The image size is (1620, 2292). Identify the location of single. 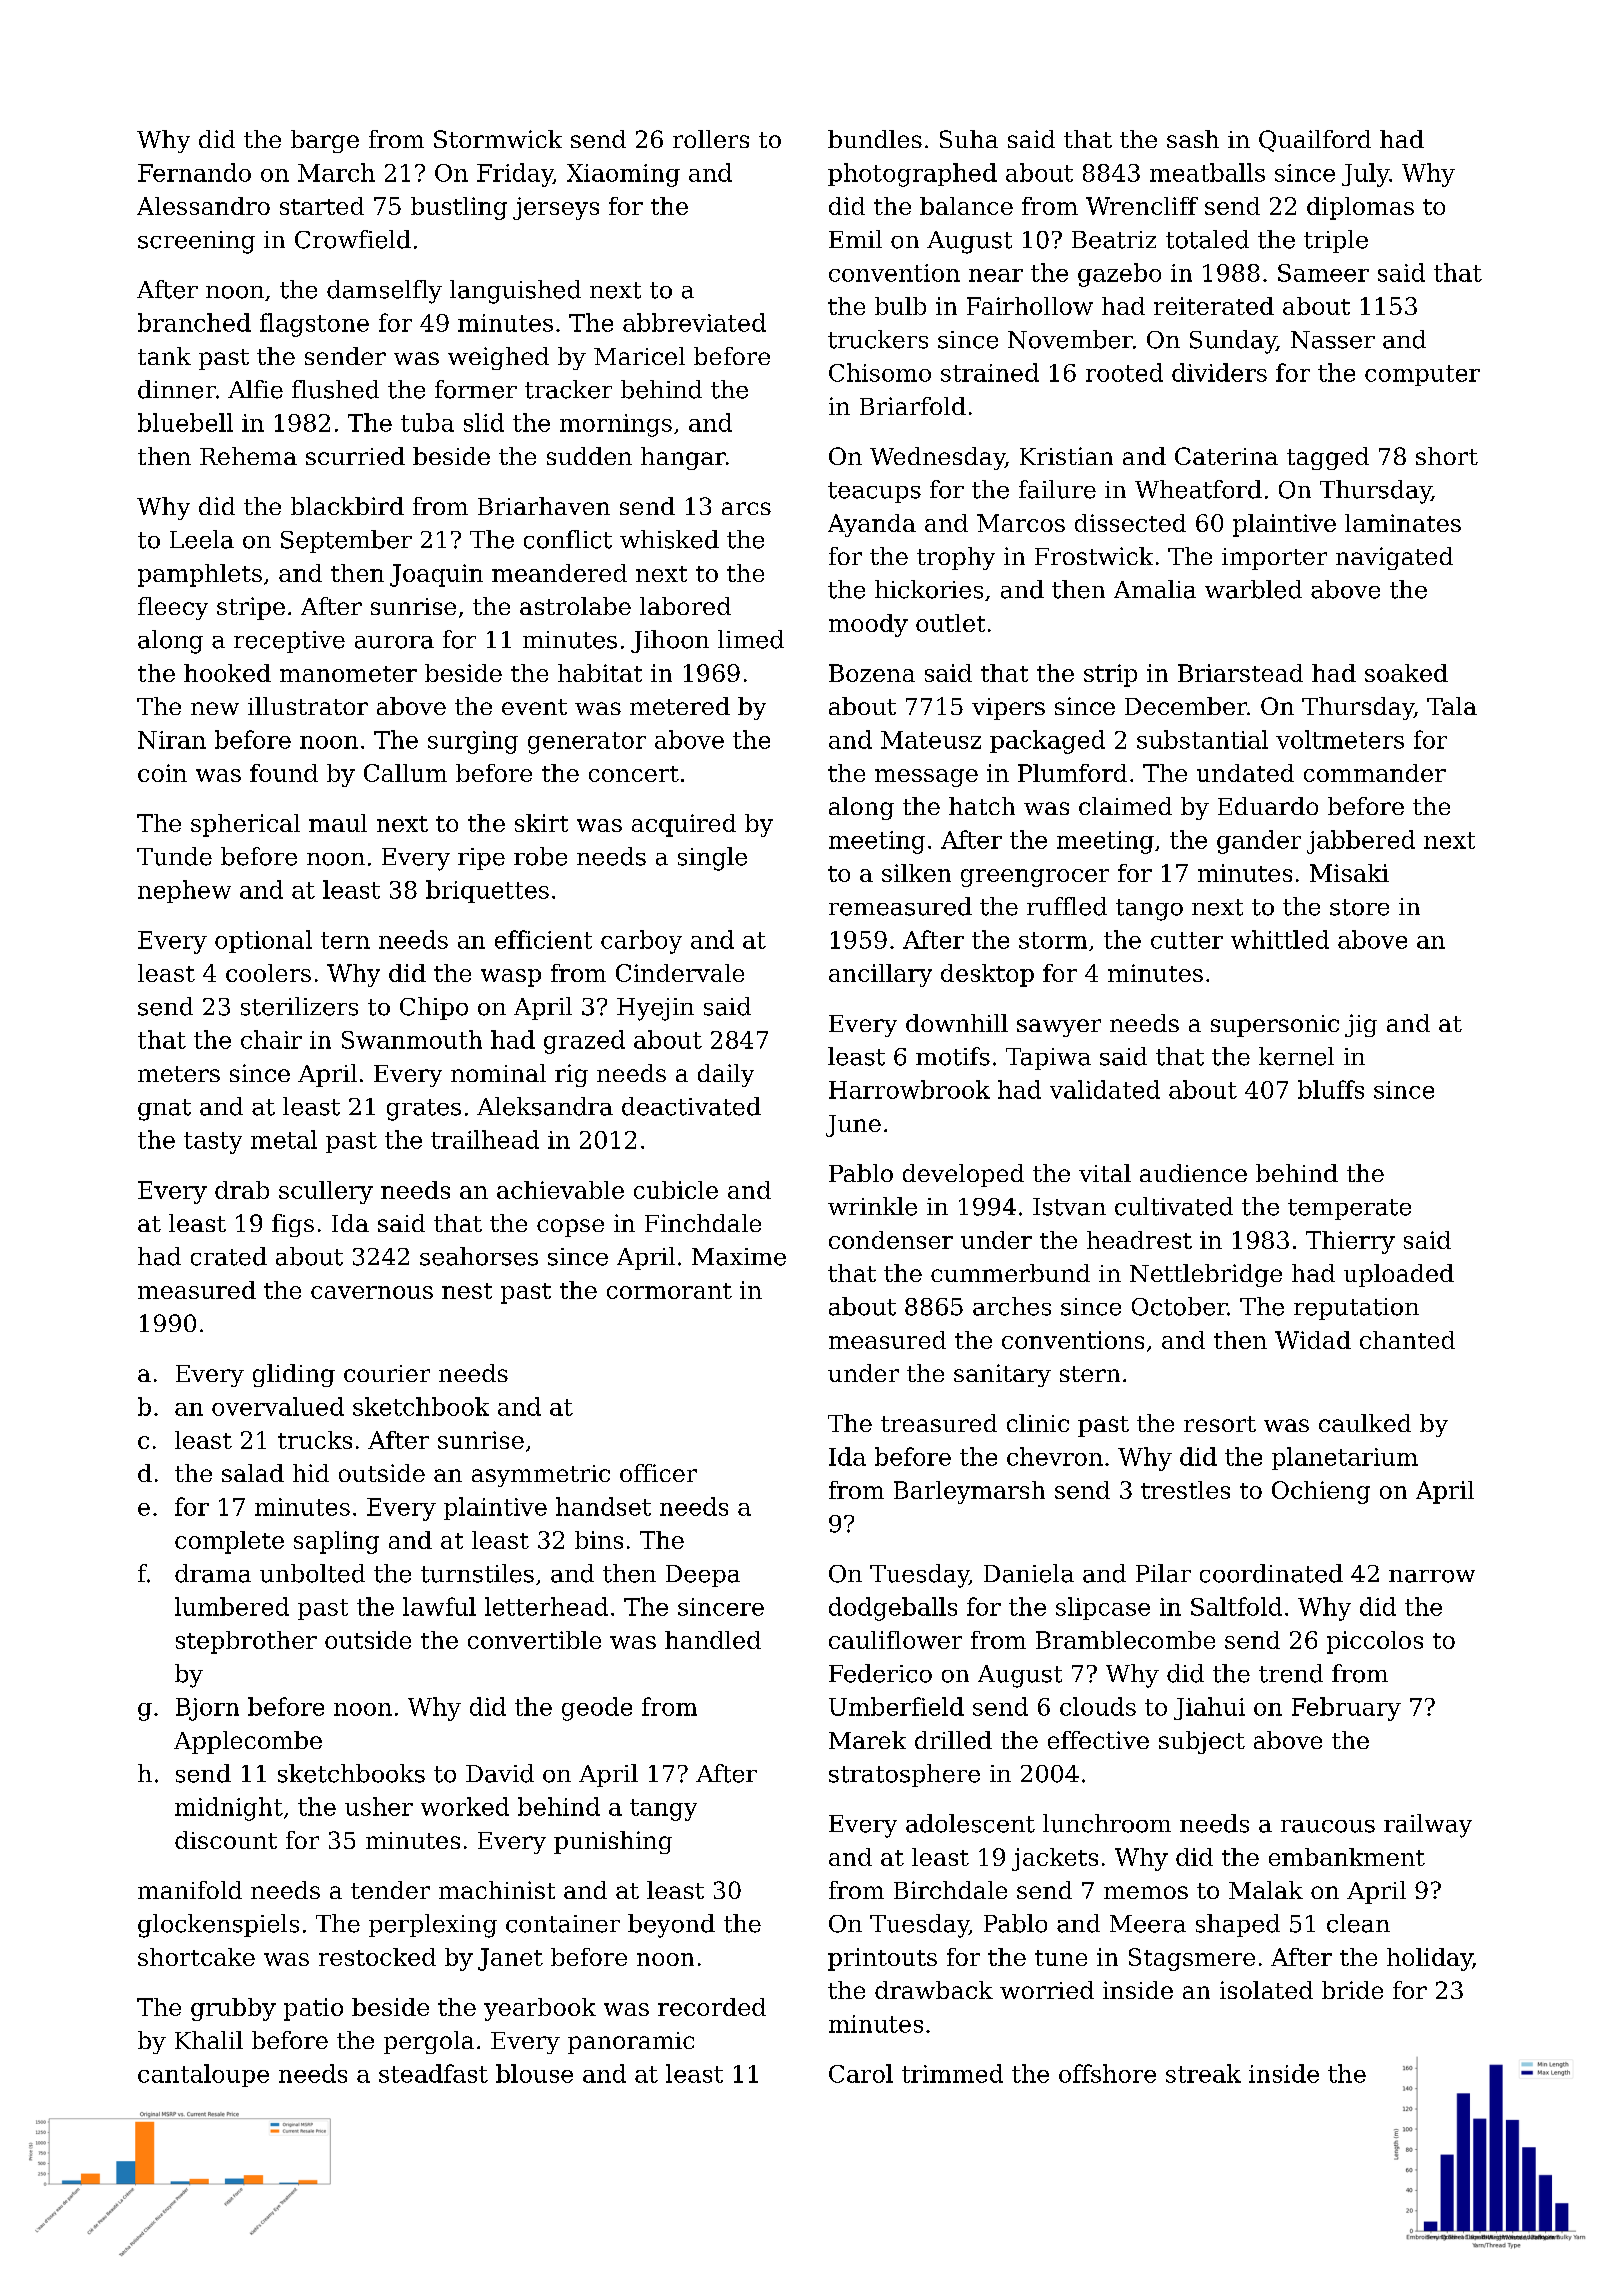
(712, 859).
